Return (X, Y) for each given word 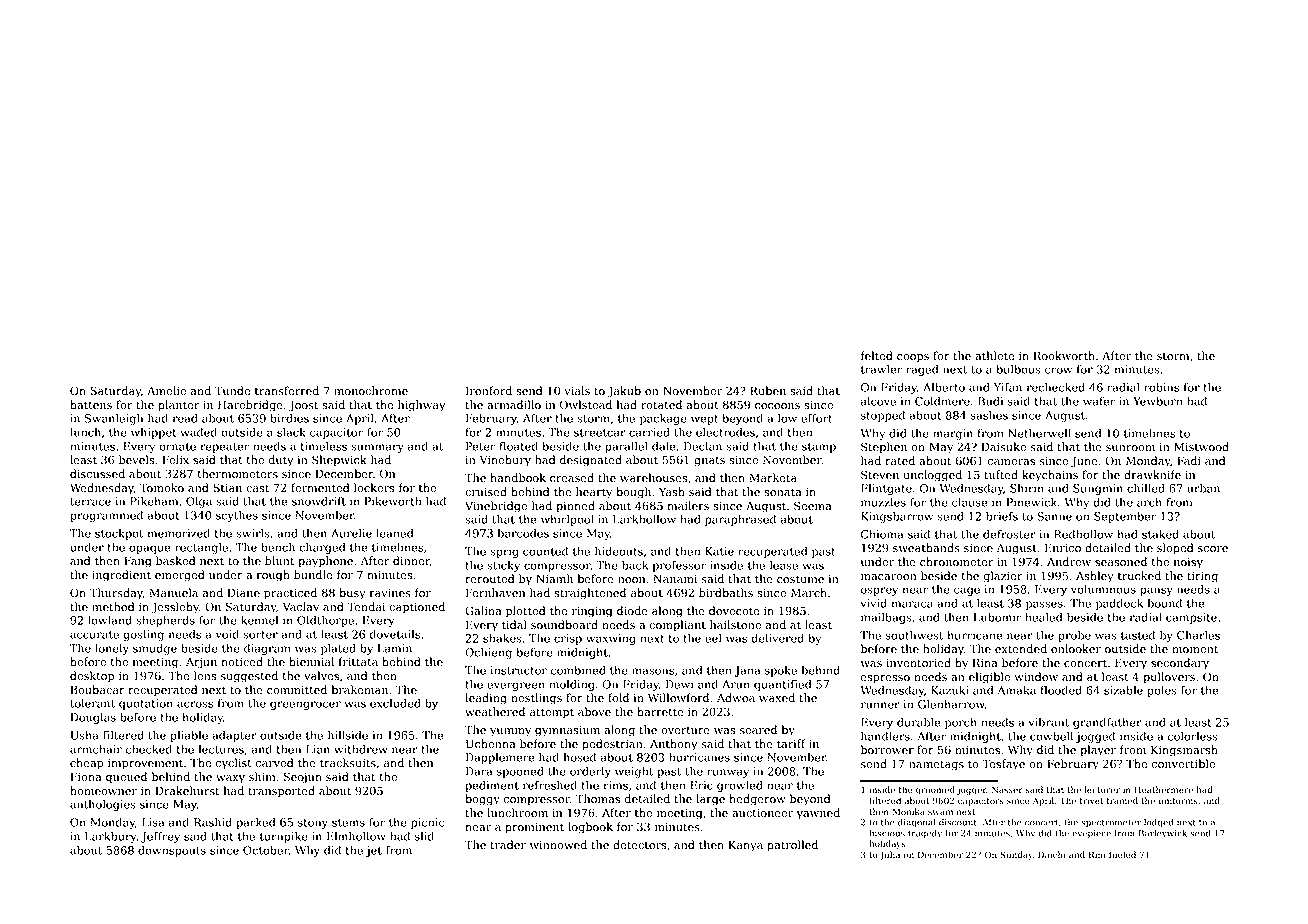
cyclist (234, 764)
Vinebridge (496, 507)
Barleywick (1163, 834)
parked (255, 823)
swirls (252, 533)
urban (1203, 488)
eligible (989, 678)
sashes (989, 415)
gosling (143, 635)
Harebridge (250, 406)
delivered (777, 638)
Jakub (624, 392)
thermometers (238, 474)
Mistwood (1201, 447)
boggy (482, 800)
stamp (819, 448)
